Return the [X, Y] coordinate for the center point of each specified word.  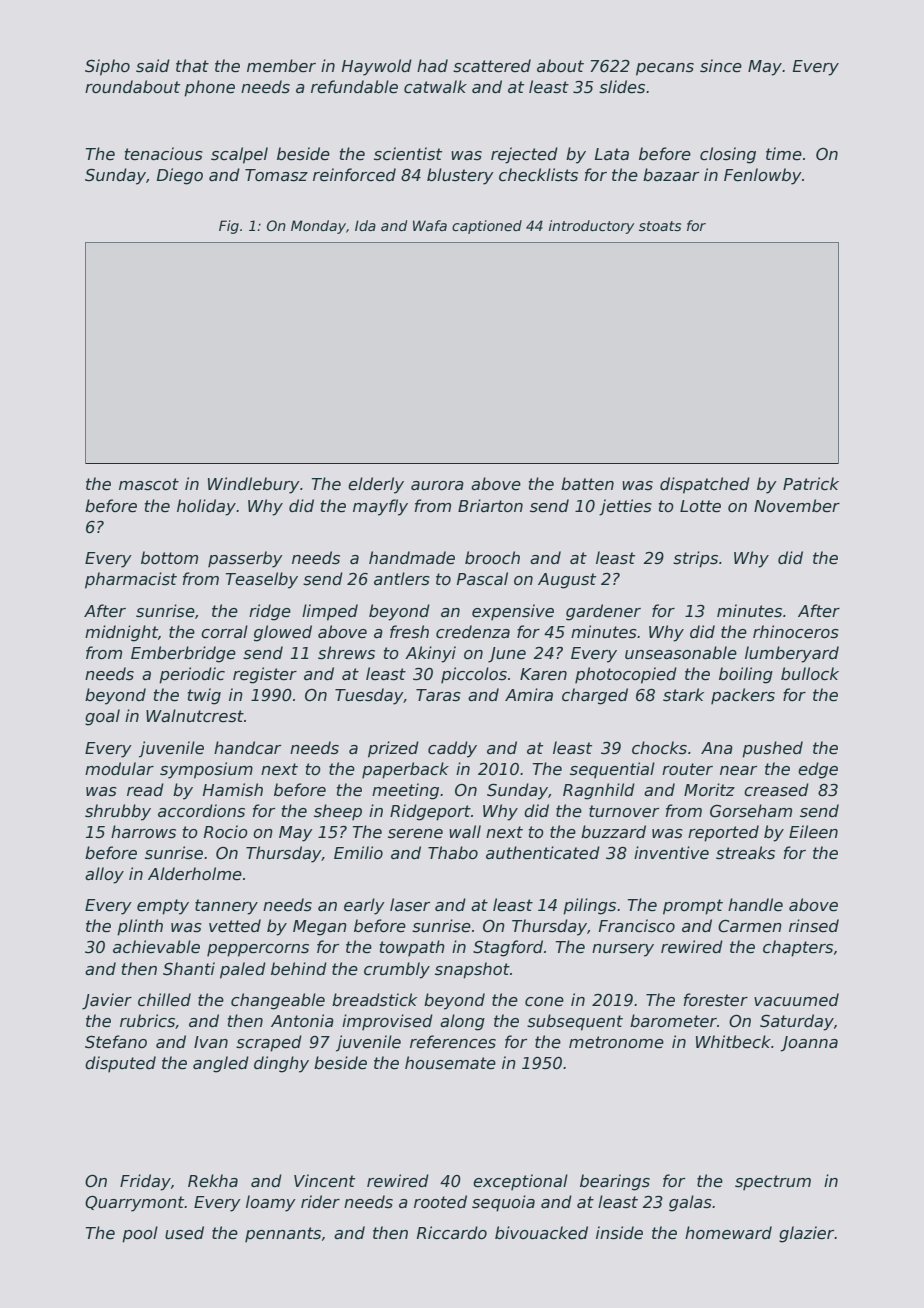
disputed [120, 1064]
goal [102, 717]
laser [410, 905]
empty [163, 907]
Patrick [811, 484]
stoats [660, 226]
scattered [492, 66]
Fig [229, 227]
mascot [149, 484]
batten [587, 483]
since [721, 66]
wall [465, 831]
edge [818, 770]
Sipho [107, 67]
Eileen [813, 831]
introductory [591, 227]
